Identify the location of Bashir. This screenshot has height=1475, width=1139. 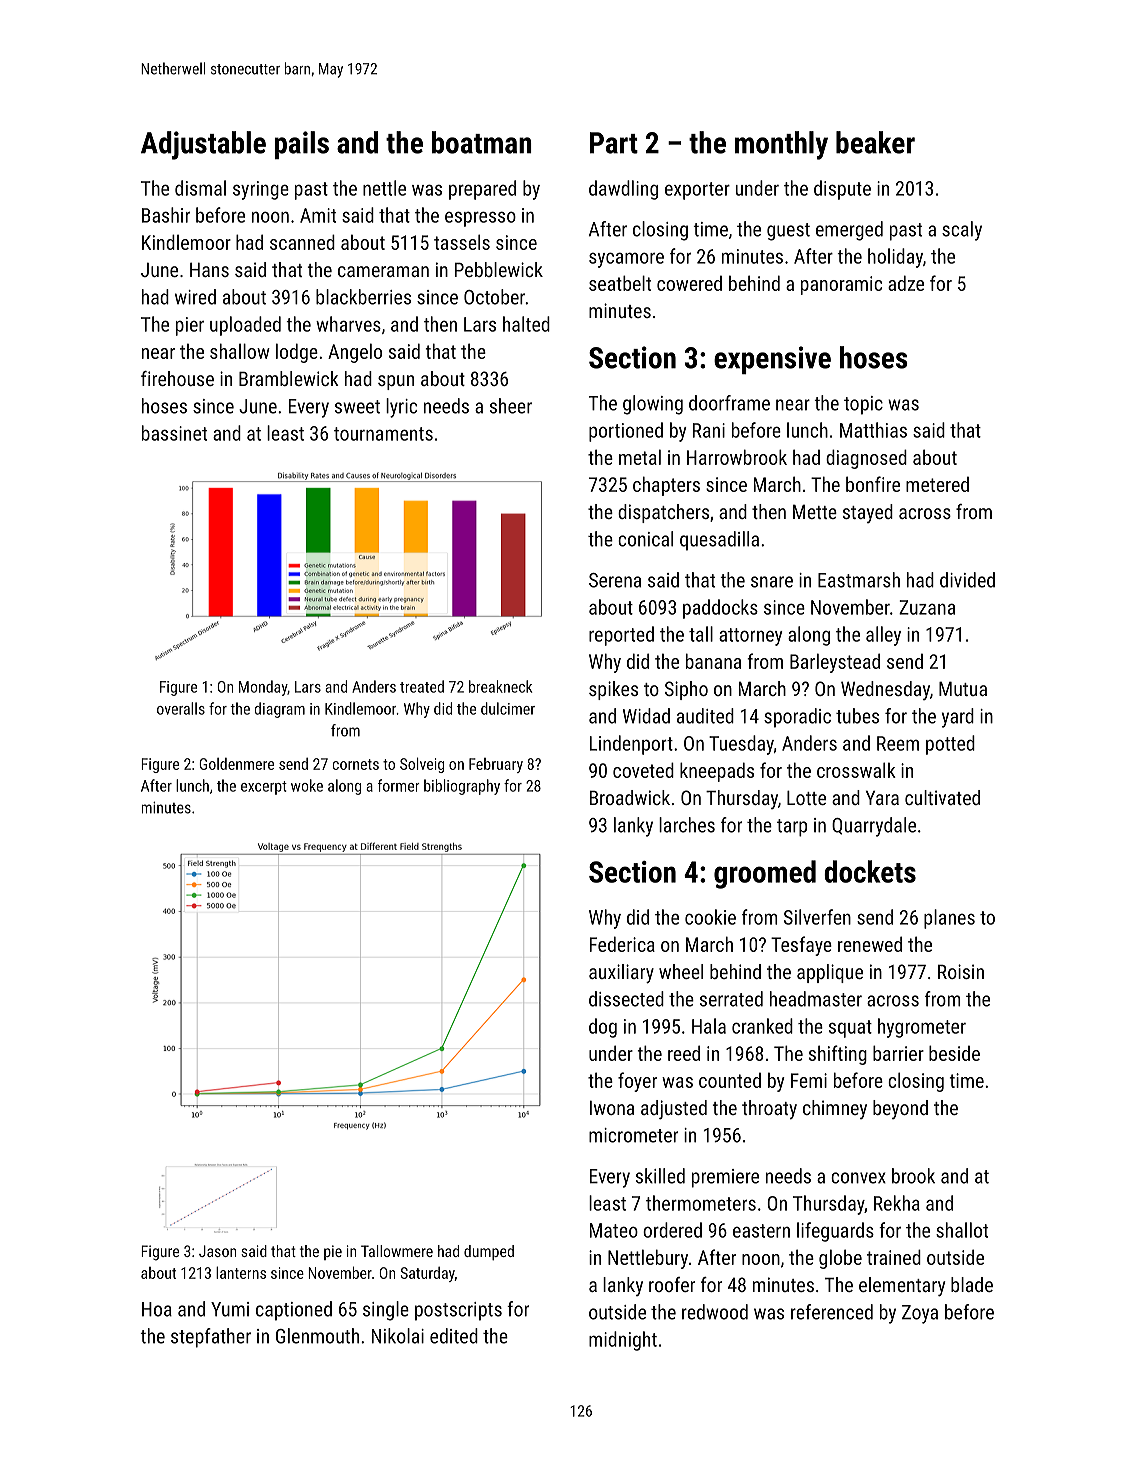
(166, 215).
